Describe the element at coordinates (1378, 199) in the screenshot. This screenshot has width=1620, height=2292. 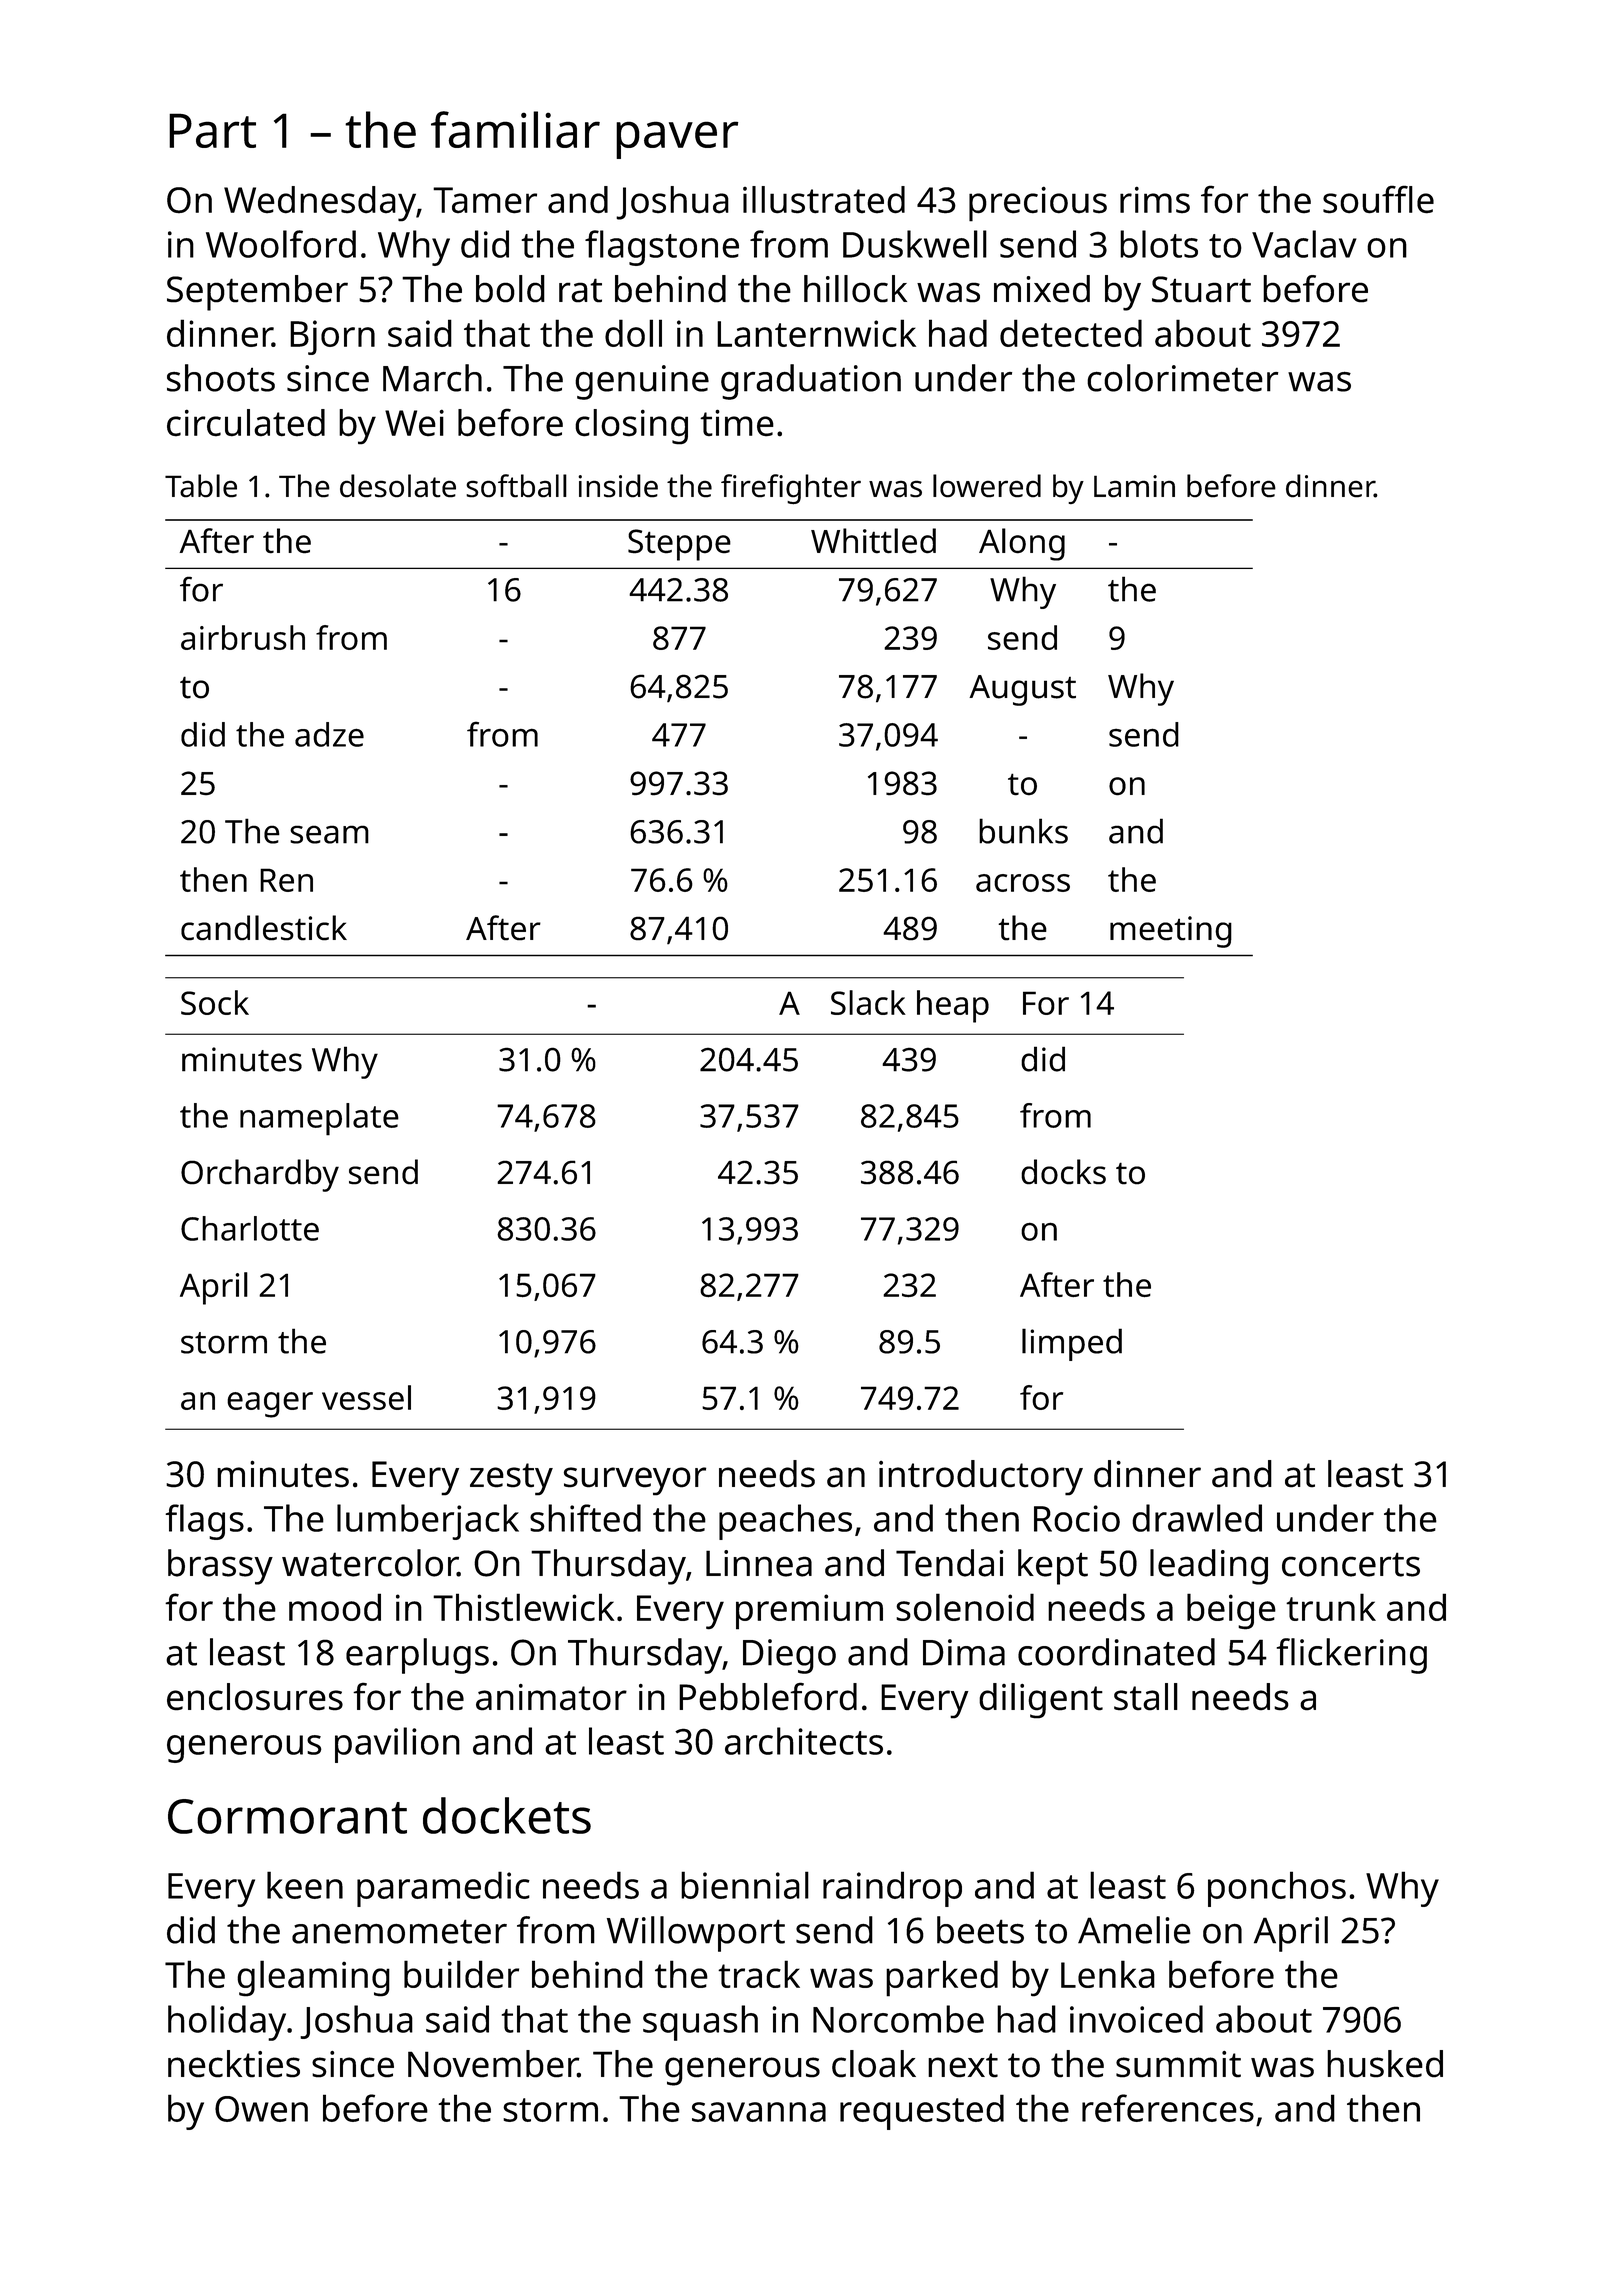
I see `souffle` at that location.
